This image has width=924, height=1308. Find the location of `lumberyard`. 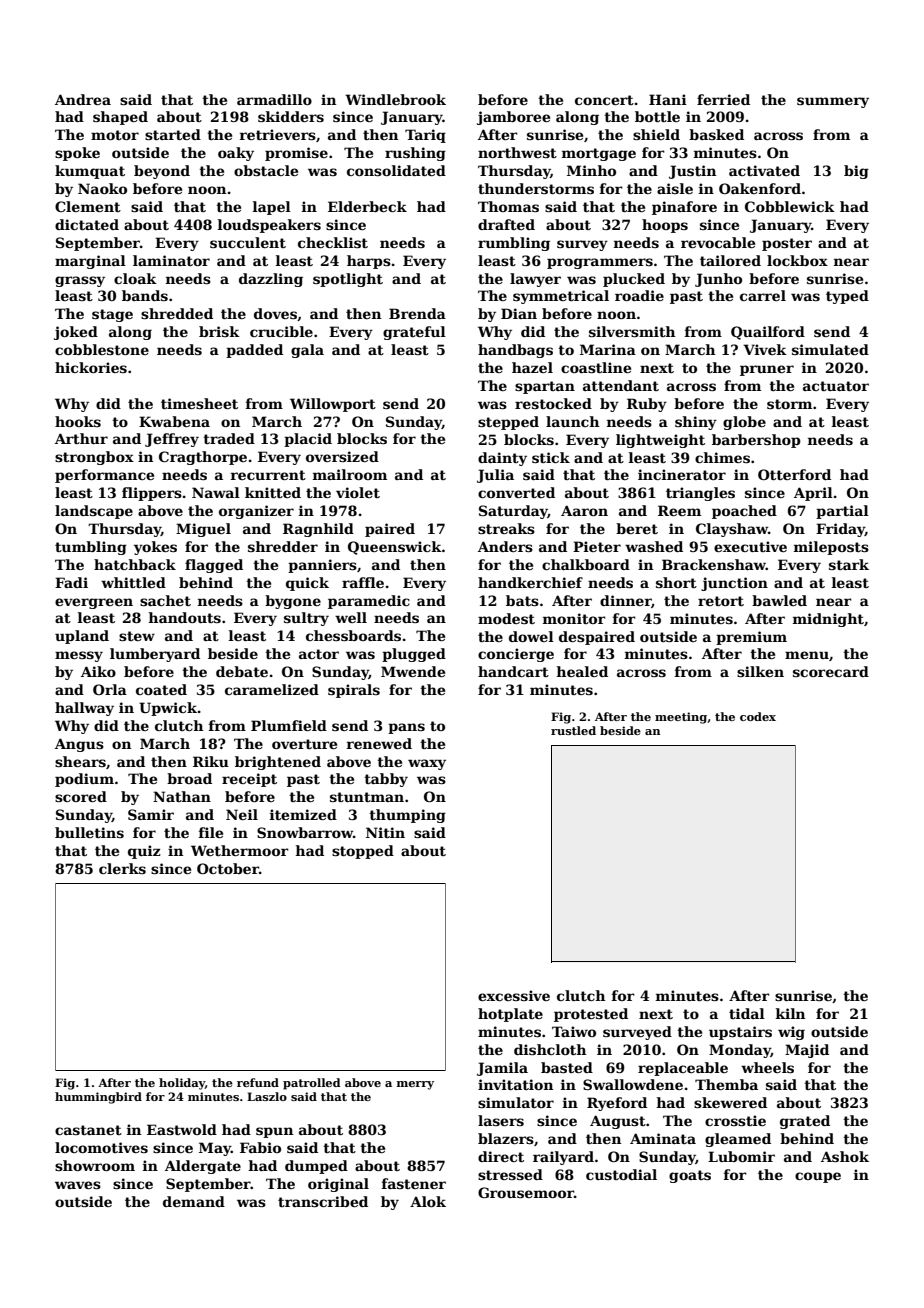

lumberyard is located at coordinates (155, 655).
